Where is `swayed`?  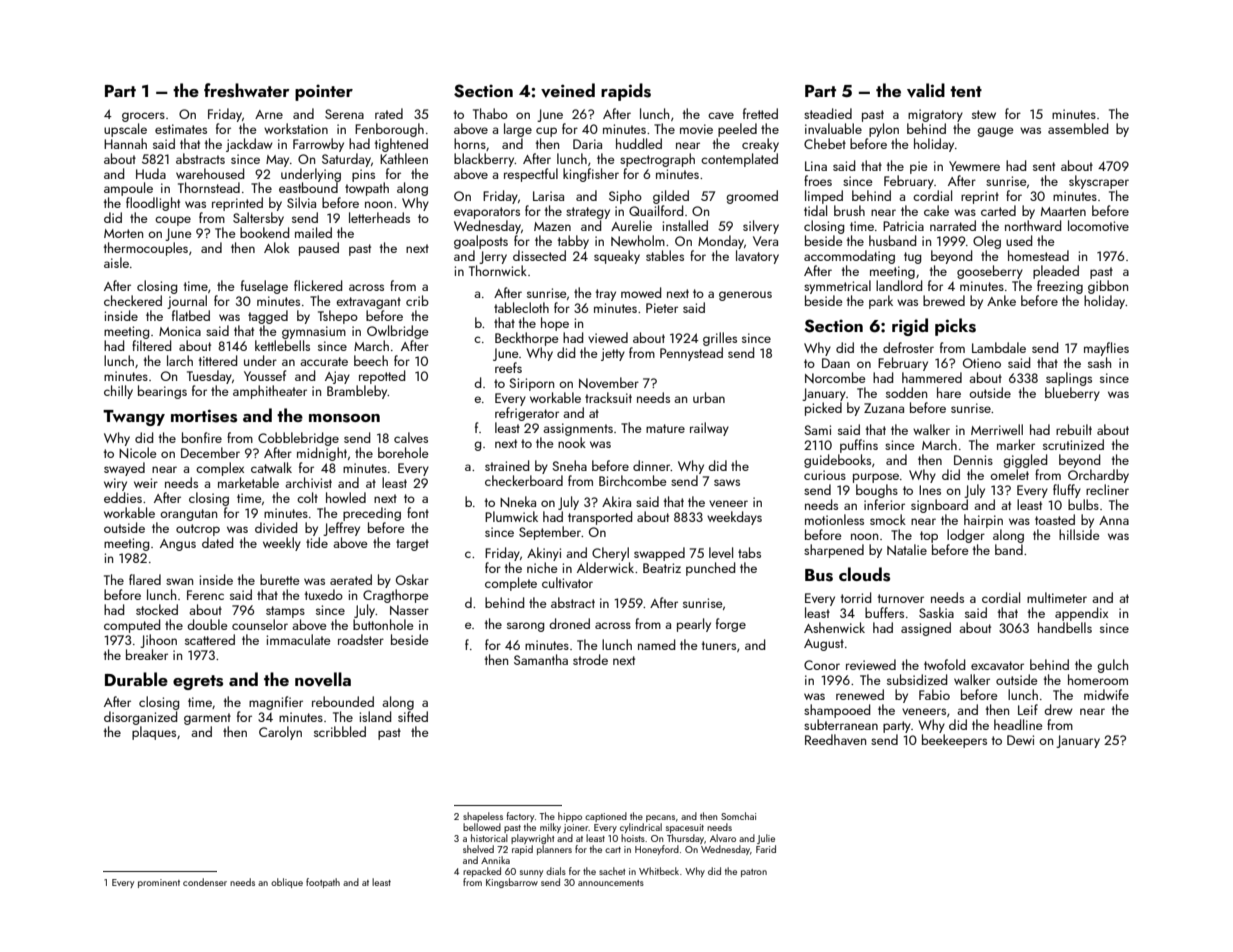
swayed is located at coordinates (124, 469).
